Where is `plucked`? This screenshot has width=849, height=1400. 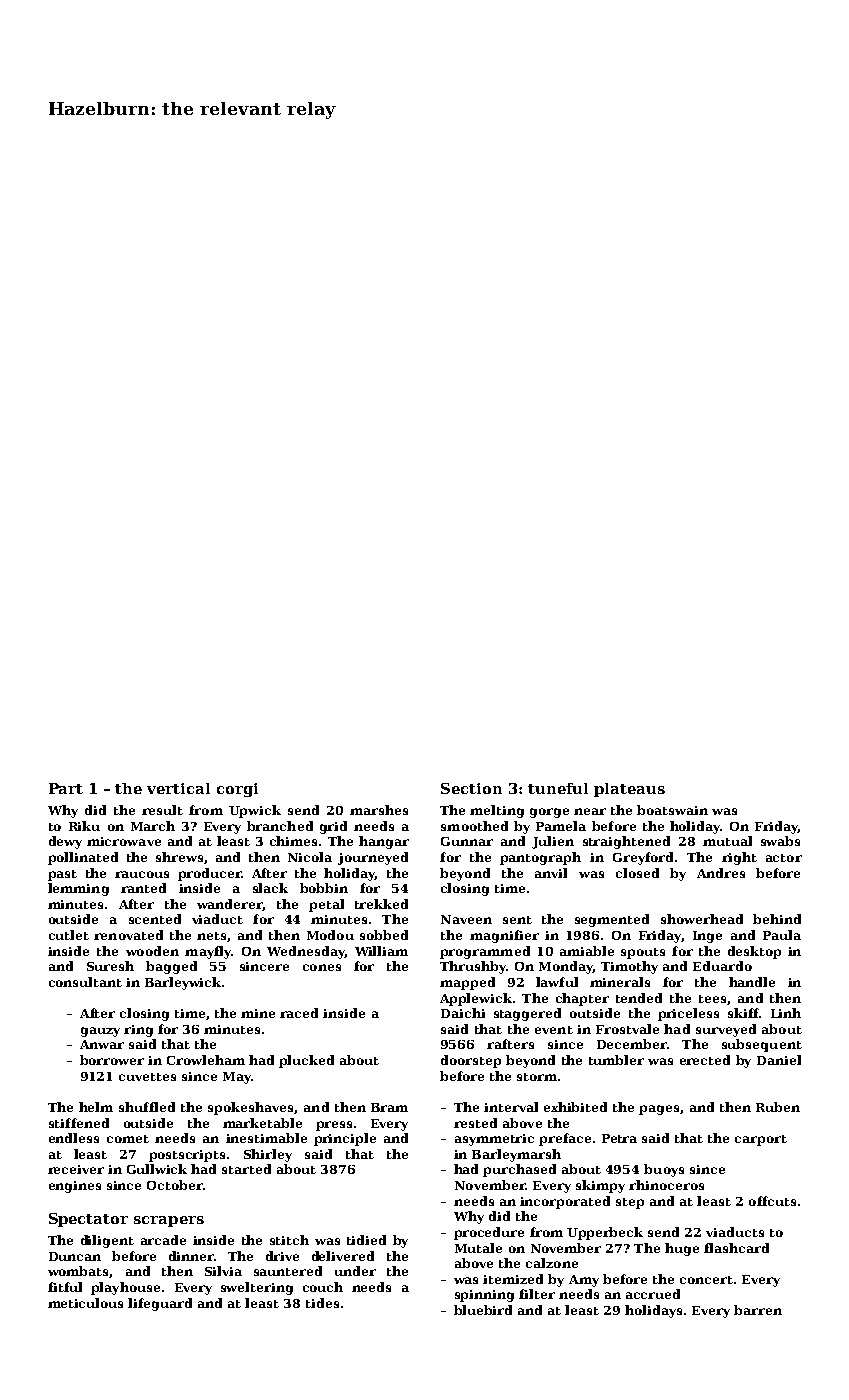 plucked is located at coordinates (306, 1061).
